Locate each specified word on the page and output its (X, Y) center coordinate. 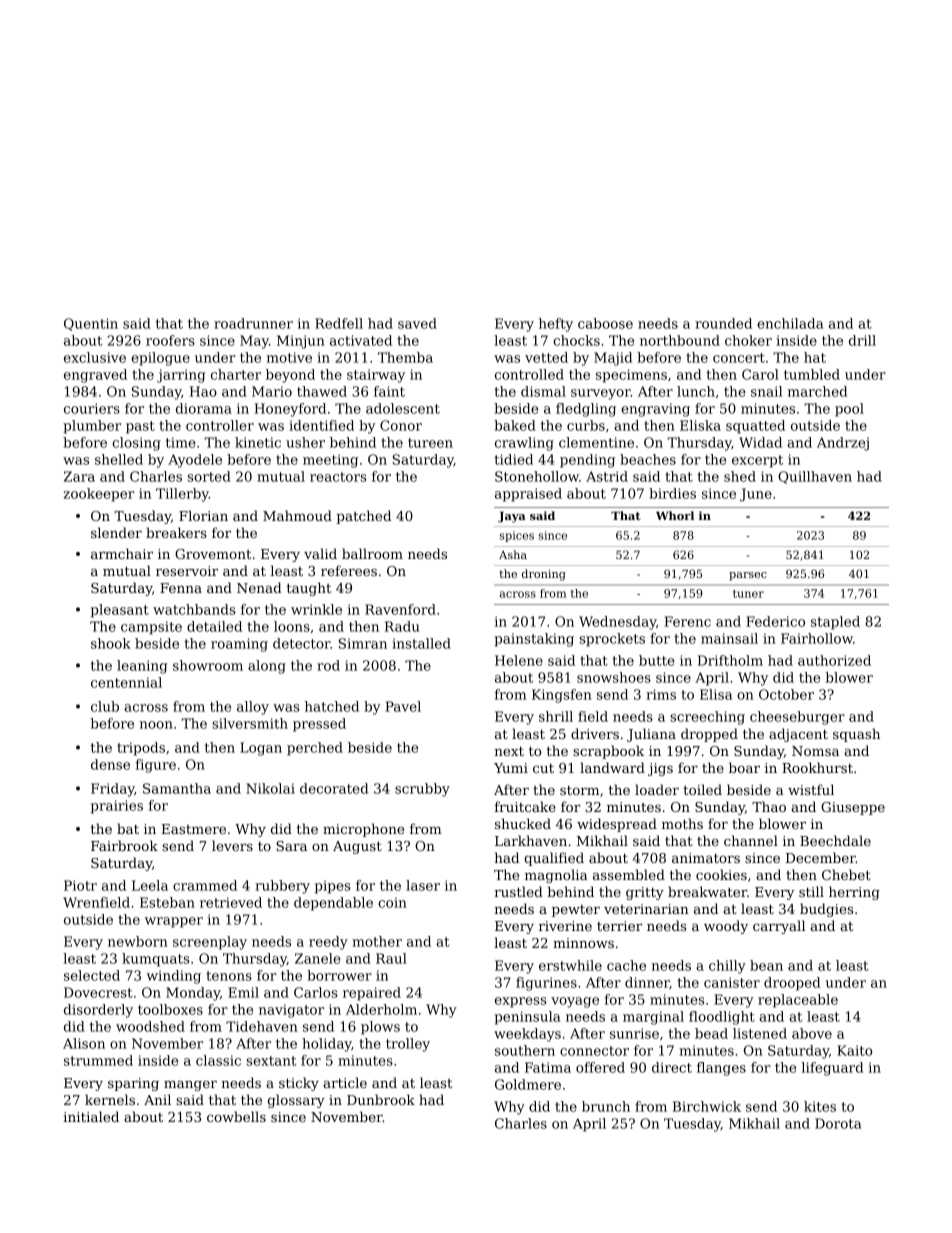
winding (174, 977)
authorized (834, 660)
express (521, 1002)
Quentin (91, 324)
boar (744, 767)
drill (862, 340)
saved (417, 323)
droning (544, 575)
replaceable (798, 1001)
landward (612, 767)
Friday (112, 790)
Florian (203, 515)
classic (218, 1060)
